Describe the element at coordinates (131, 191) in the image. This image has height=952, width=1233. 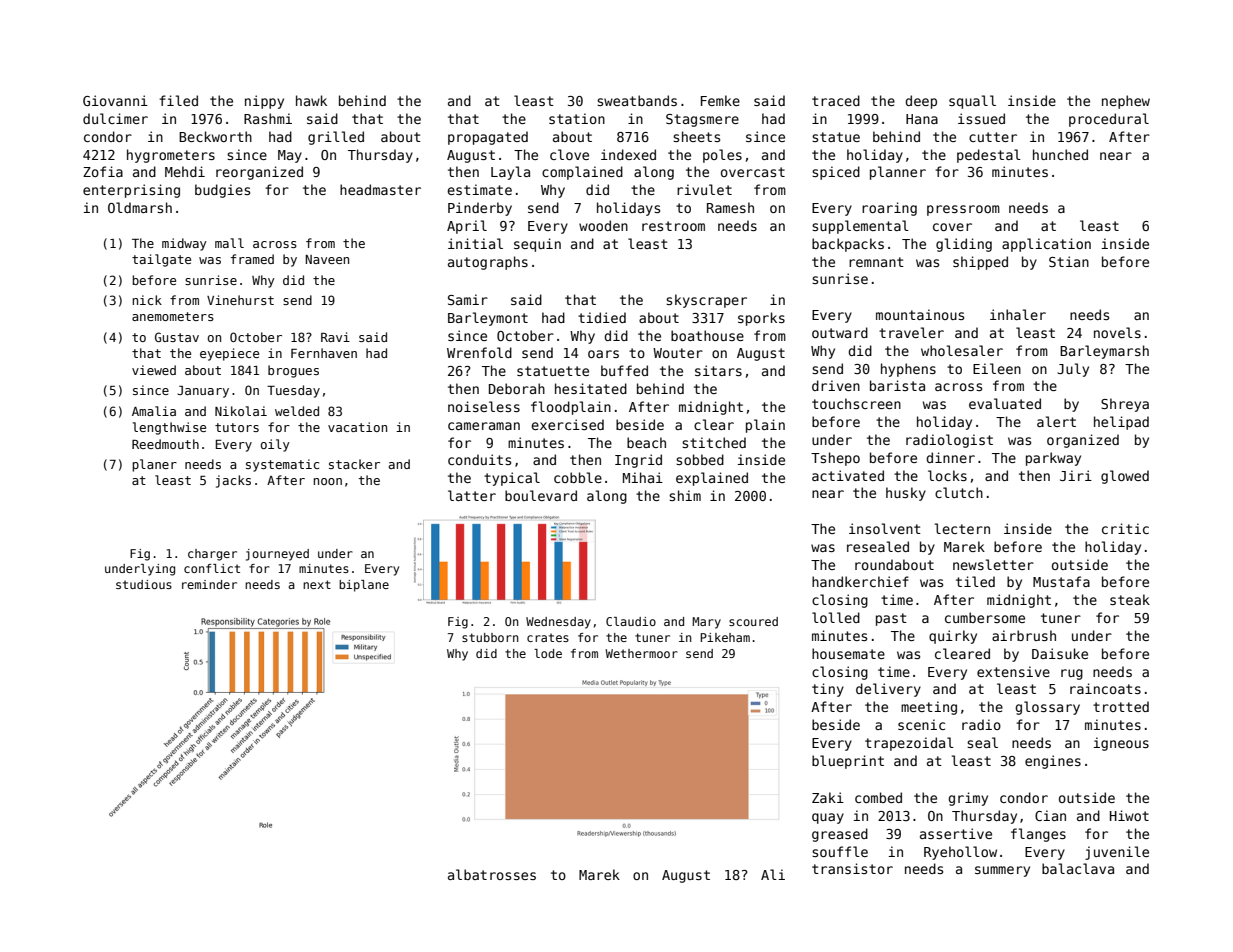
I see `enterprising` at that location.
